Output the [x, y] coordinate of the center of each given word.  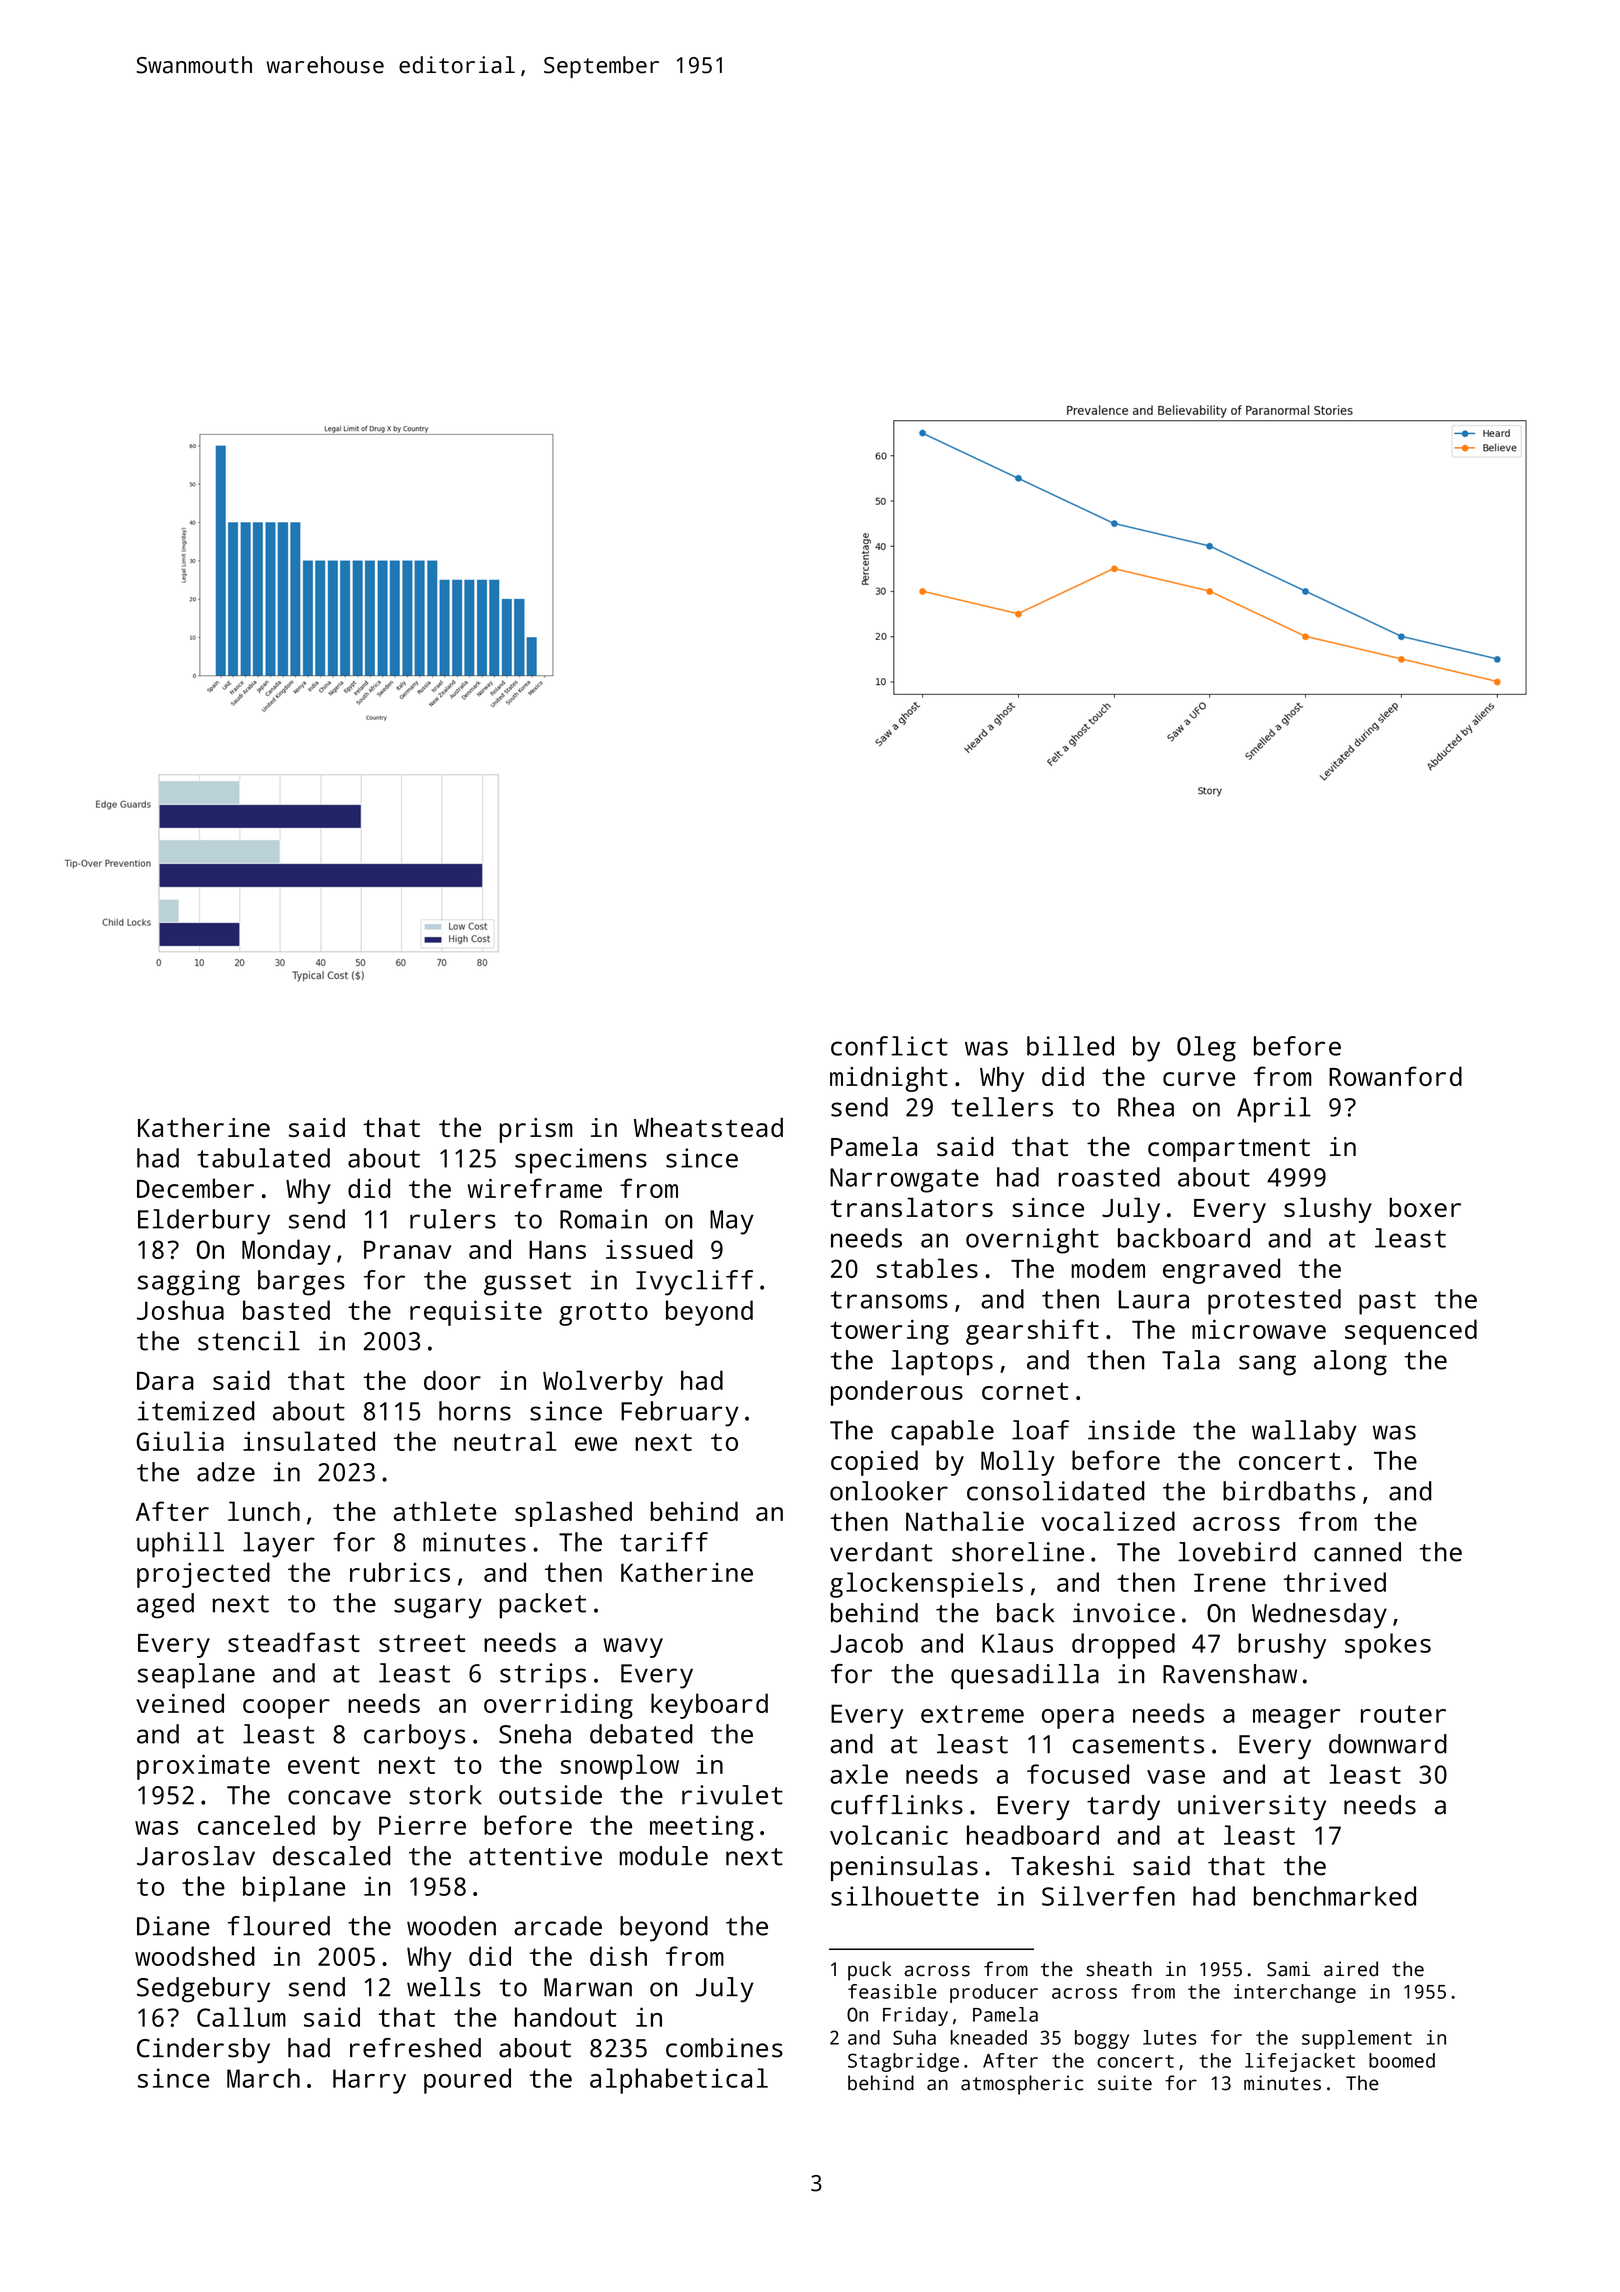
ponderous [897, 1393]
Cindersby [203, 2050]
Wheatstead [708, 1127]
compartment [1229, 1150]
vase [1176, 1777]
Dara [165, 1381]
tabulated [263, 1158]
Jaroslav [196, 1856]
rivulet [732, 1795]
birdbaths [1289, 1491]
